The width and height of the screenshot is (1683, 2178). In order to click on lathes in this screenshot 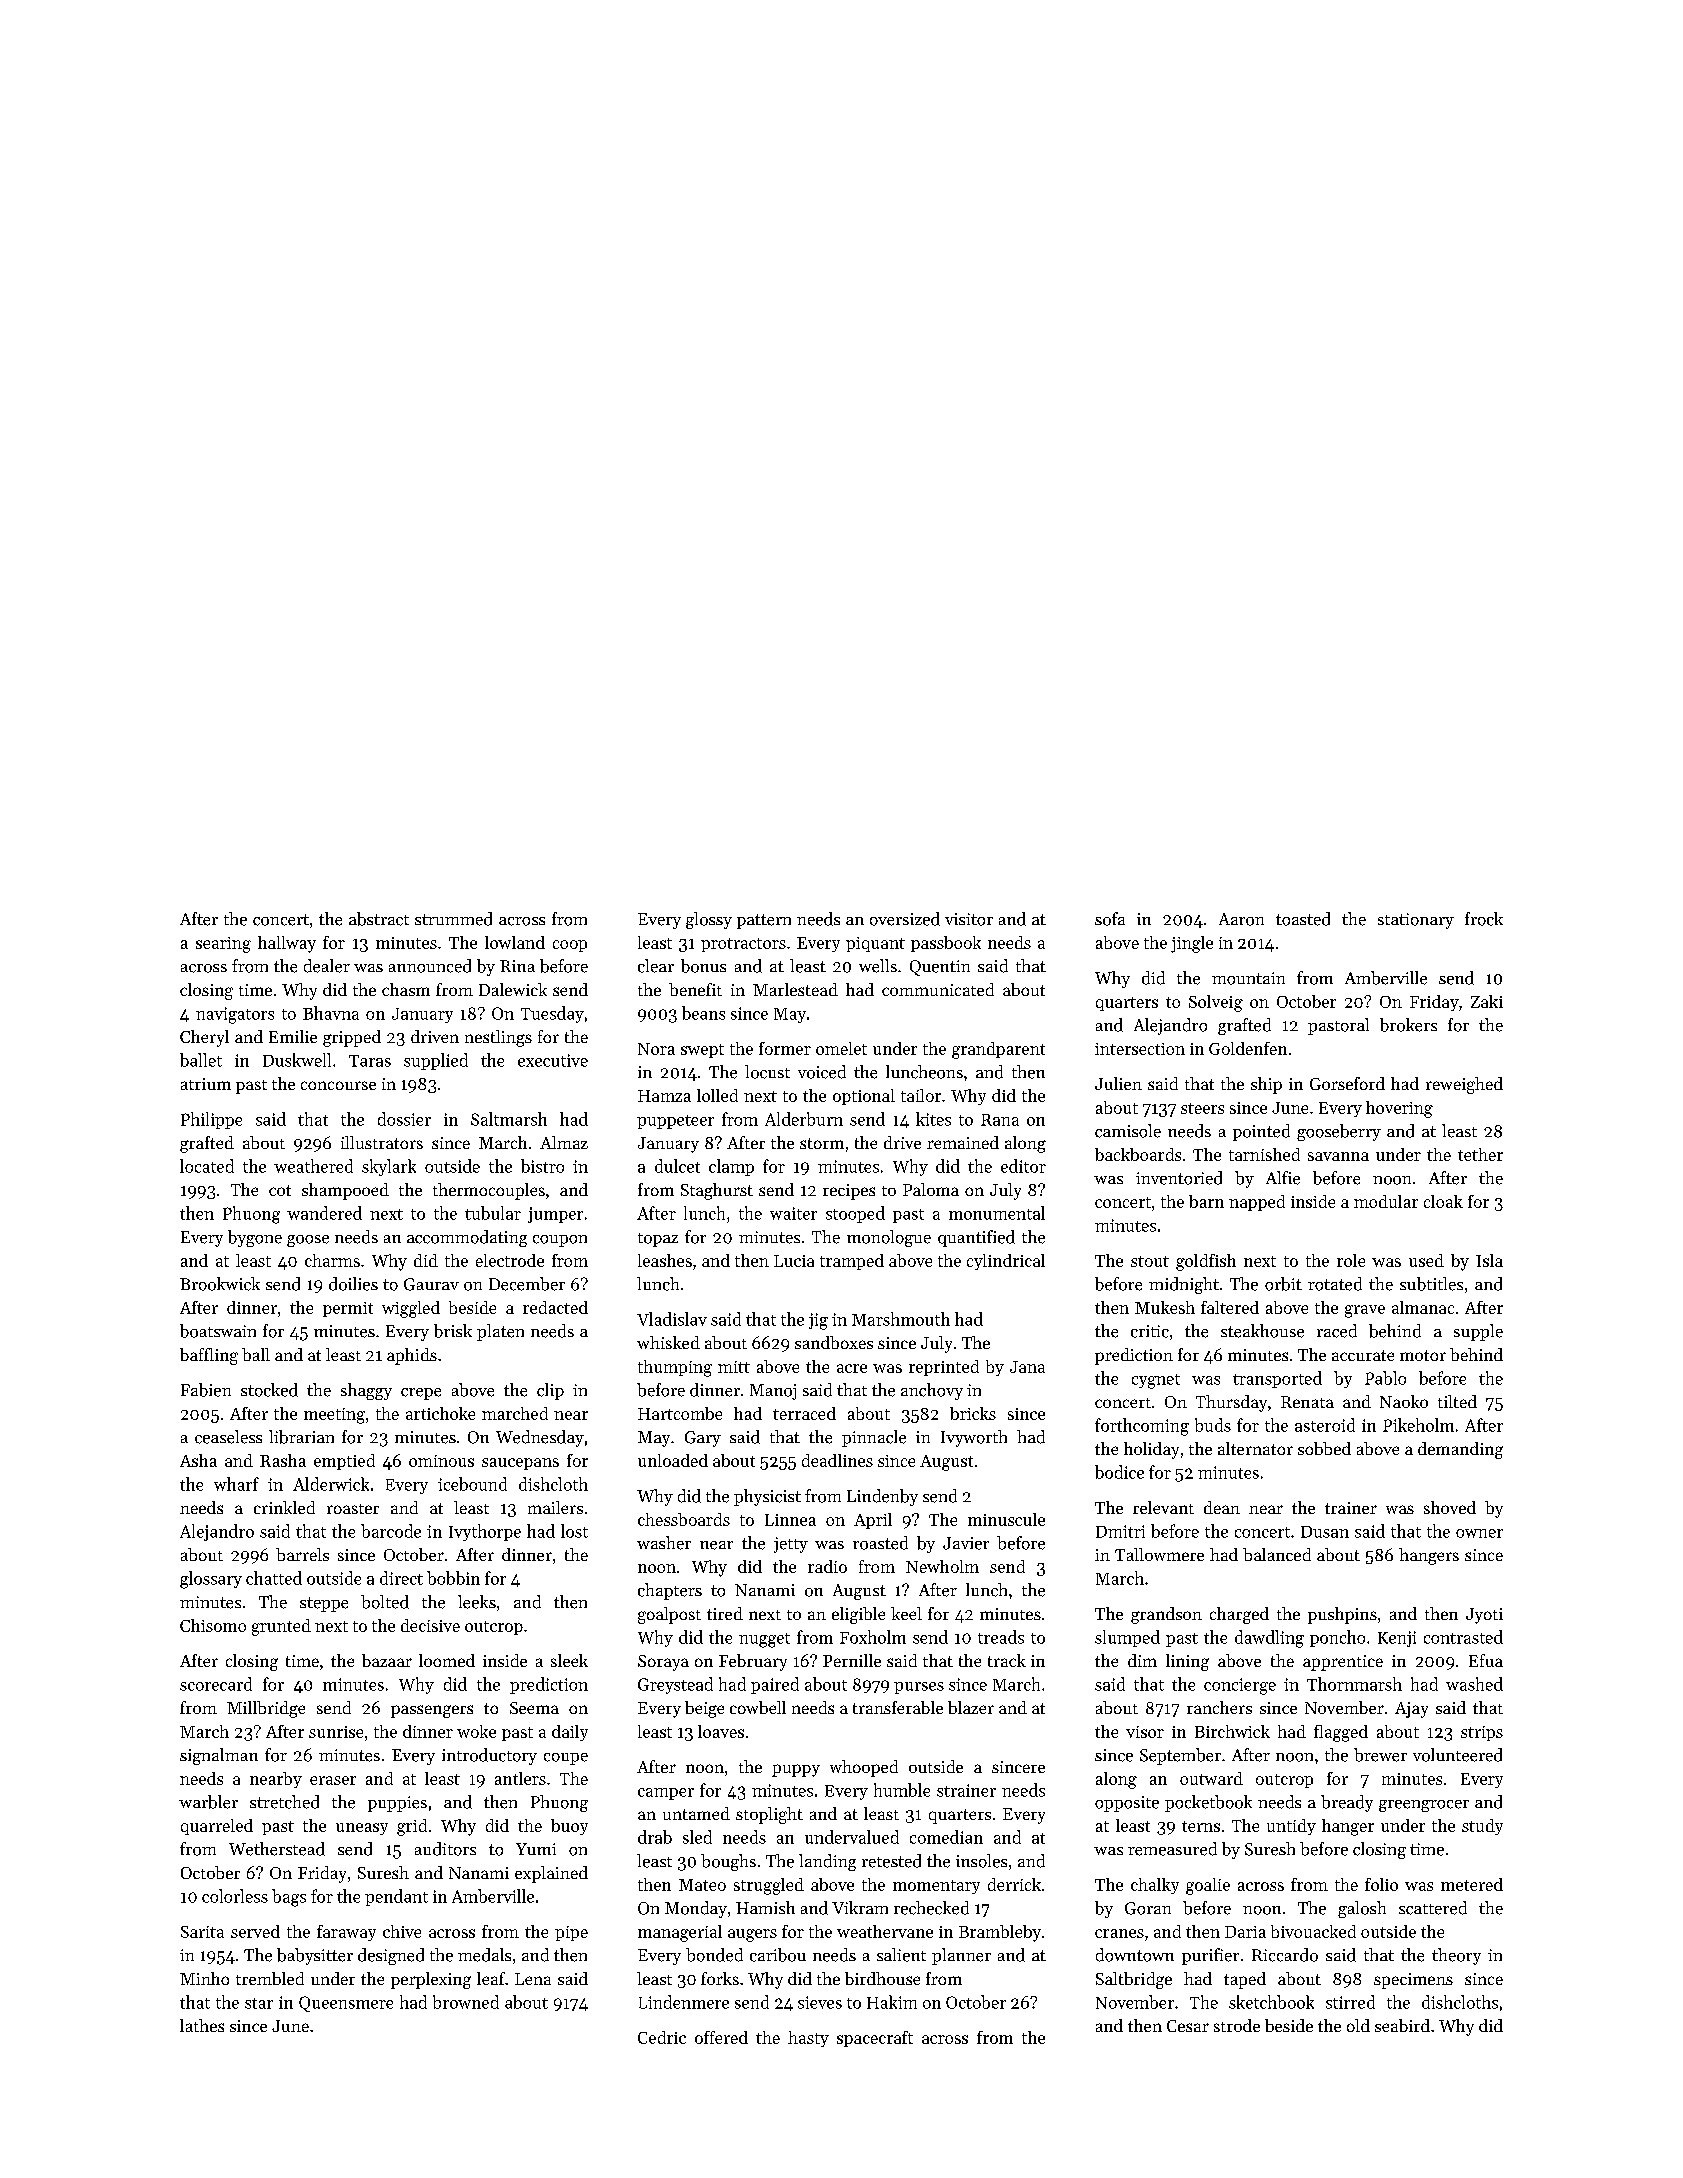, I will do `click(202, 2025)`.
